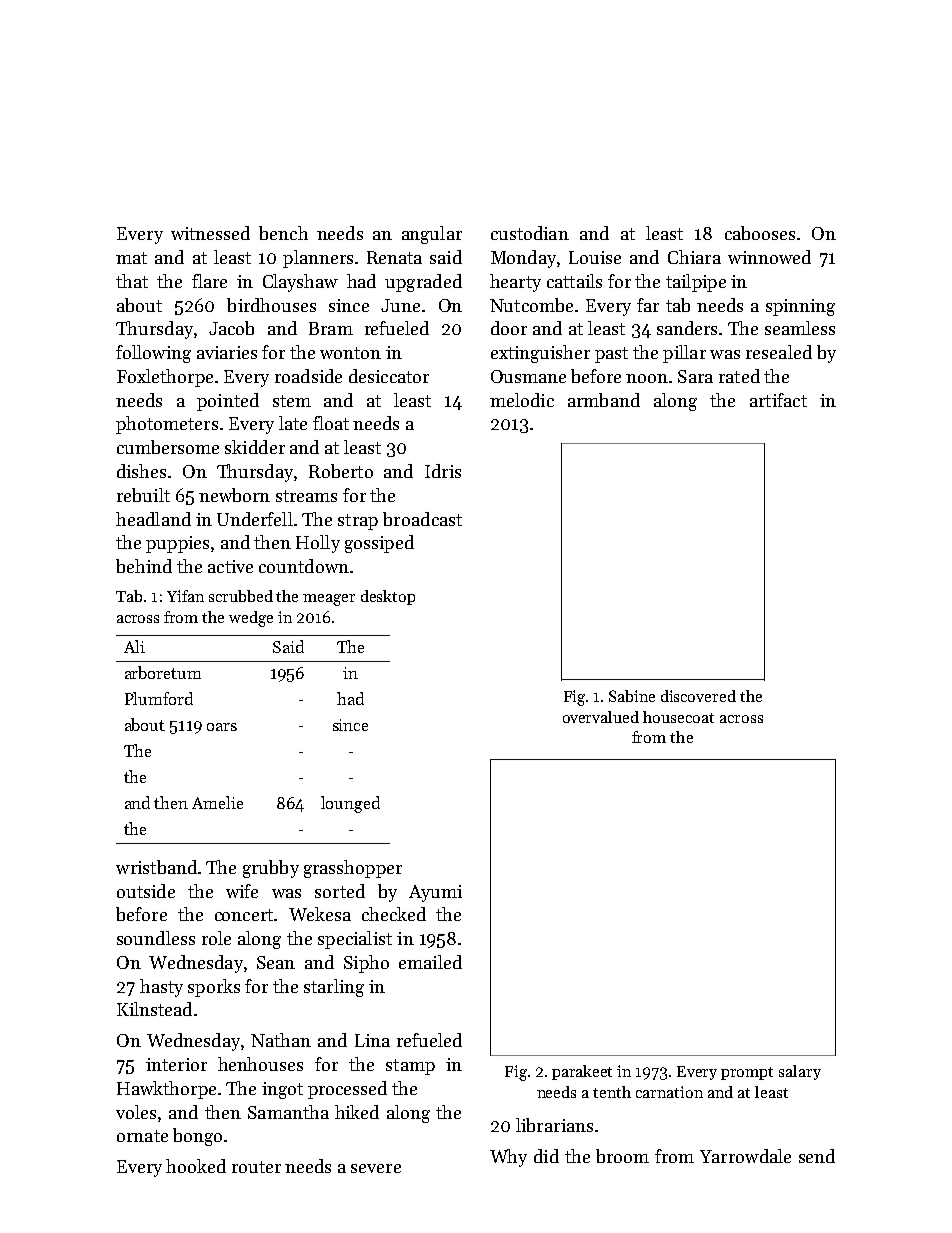 This page has width=952, height=1233. I want to click on cabooses, so click(760, 233).
